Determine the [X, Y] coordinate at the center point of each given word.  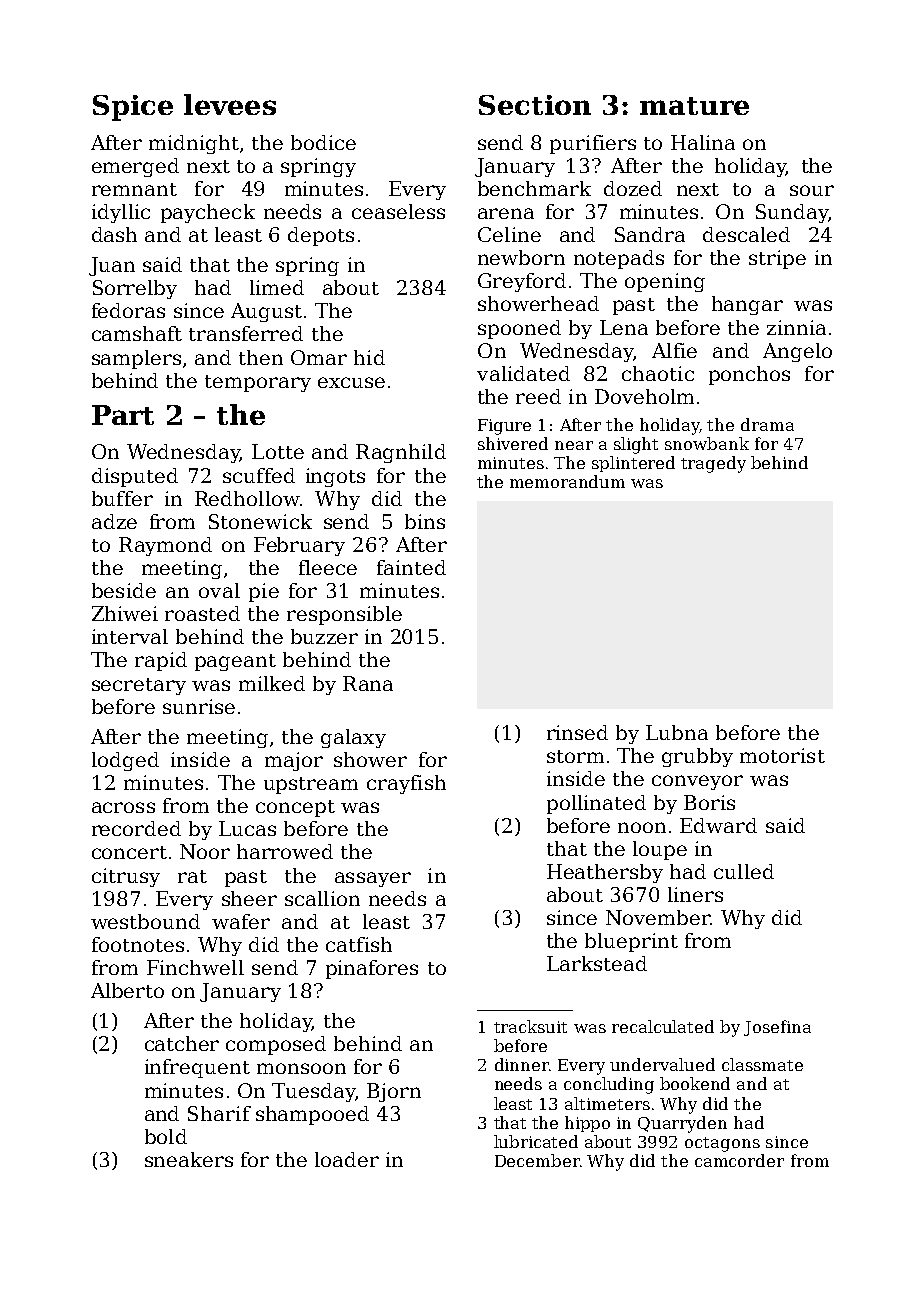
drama [767, 424]
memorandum [567, 481]
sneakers [189, 1159]
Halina [703, 142]
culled [744, 871]
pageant [235, 662]
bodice [323, 142]
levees [230, 104]
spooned [519, 329]
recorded [136, 828]
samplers [136, 359]
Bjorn [394, 1092]
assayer [373, 879]
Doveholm [644, 396]
